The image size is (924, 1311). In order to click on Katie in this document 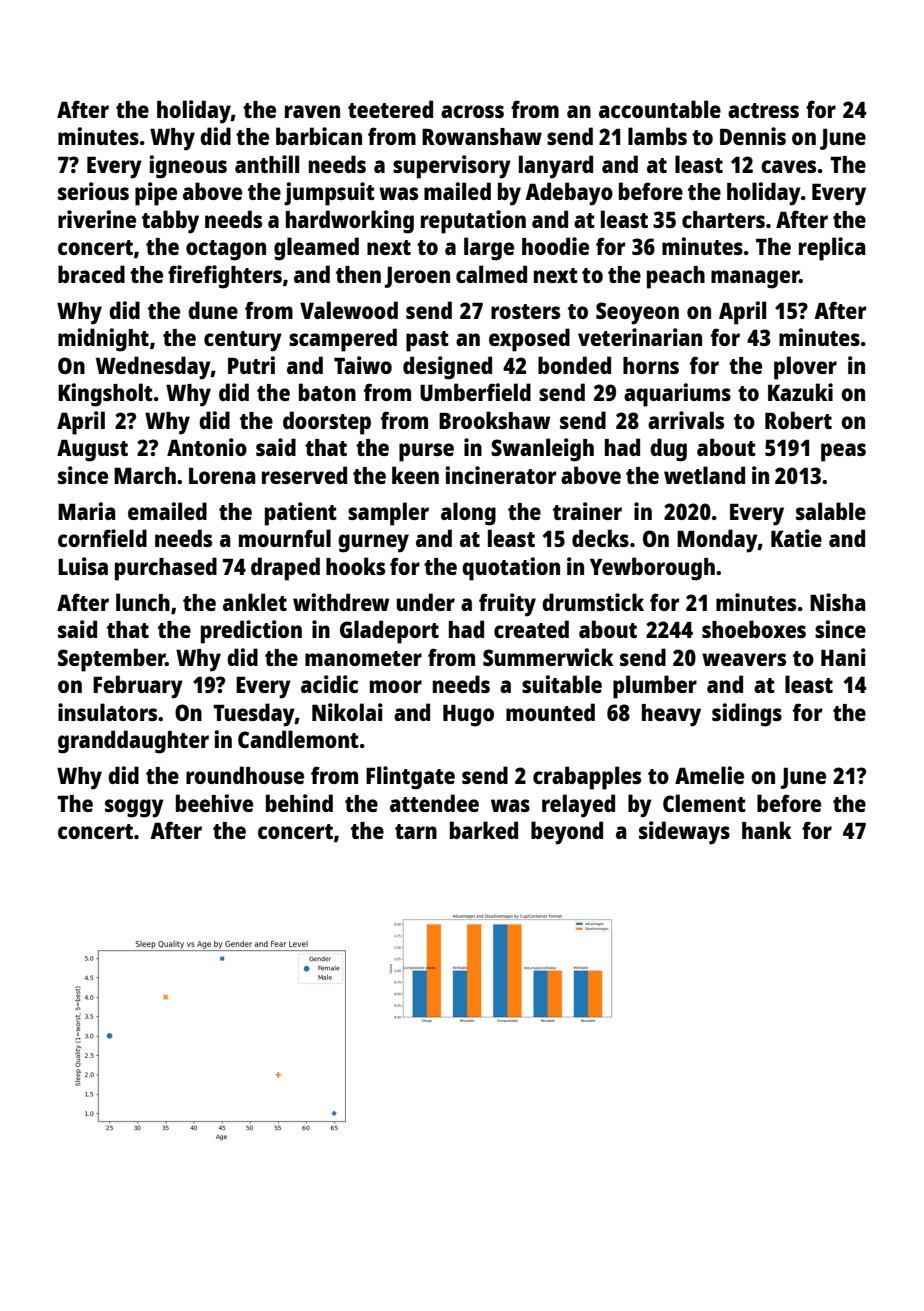, I will do `click(796, 538)`.
